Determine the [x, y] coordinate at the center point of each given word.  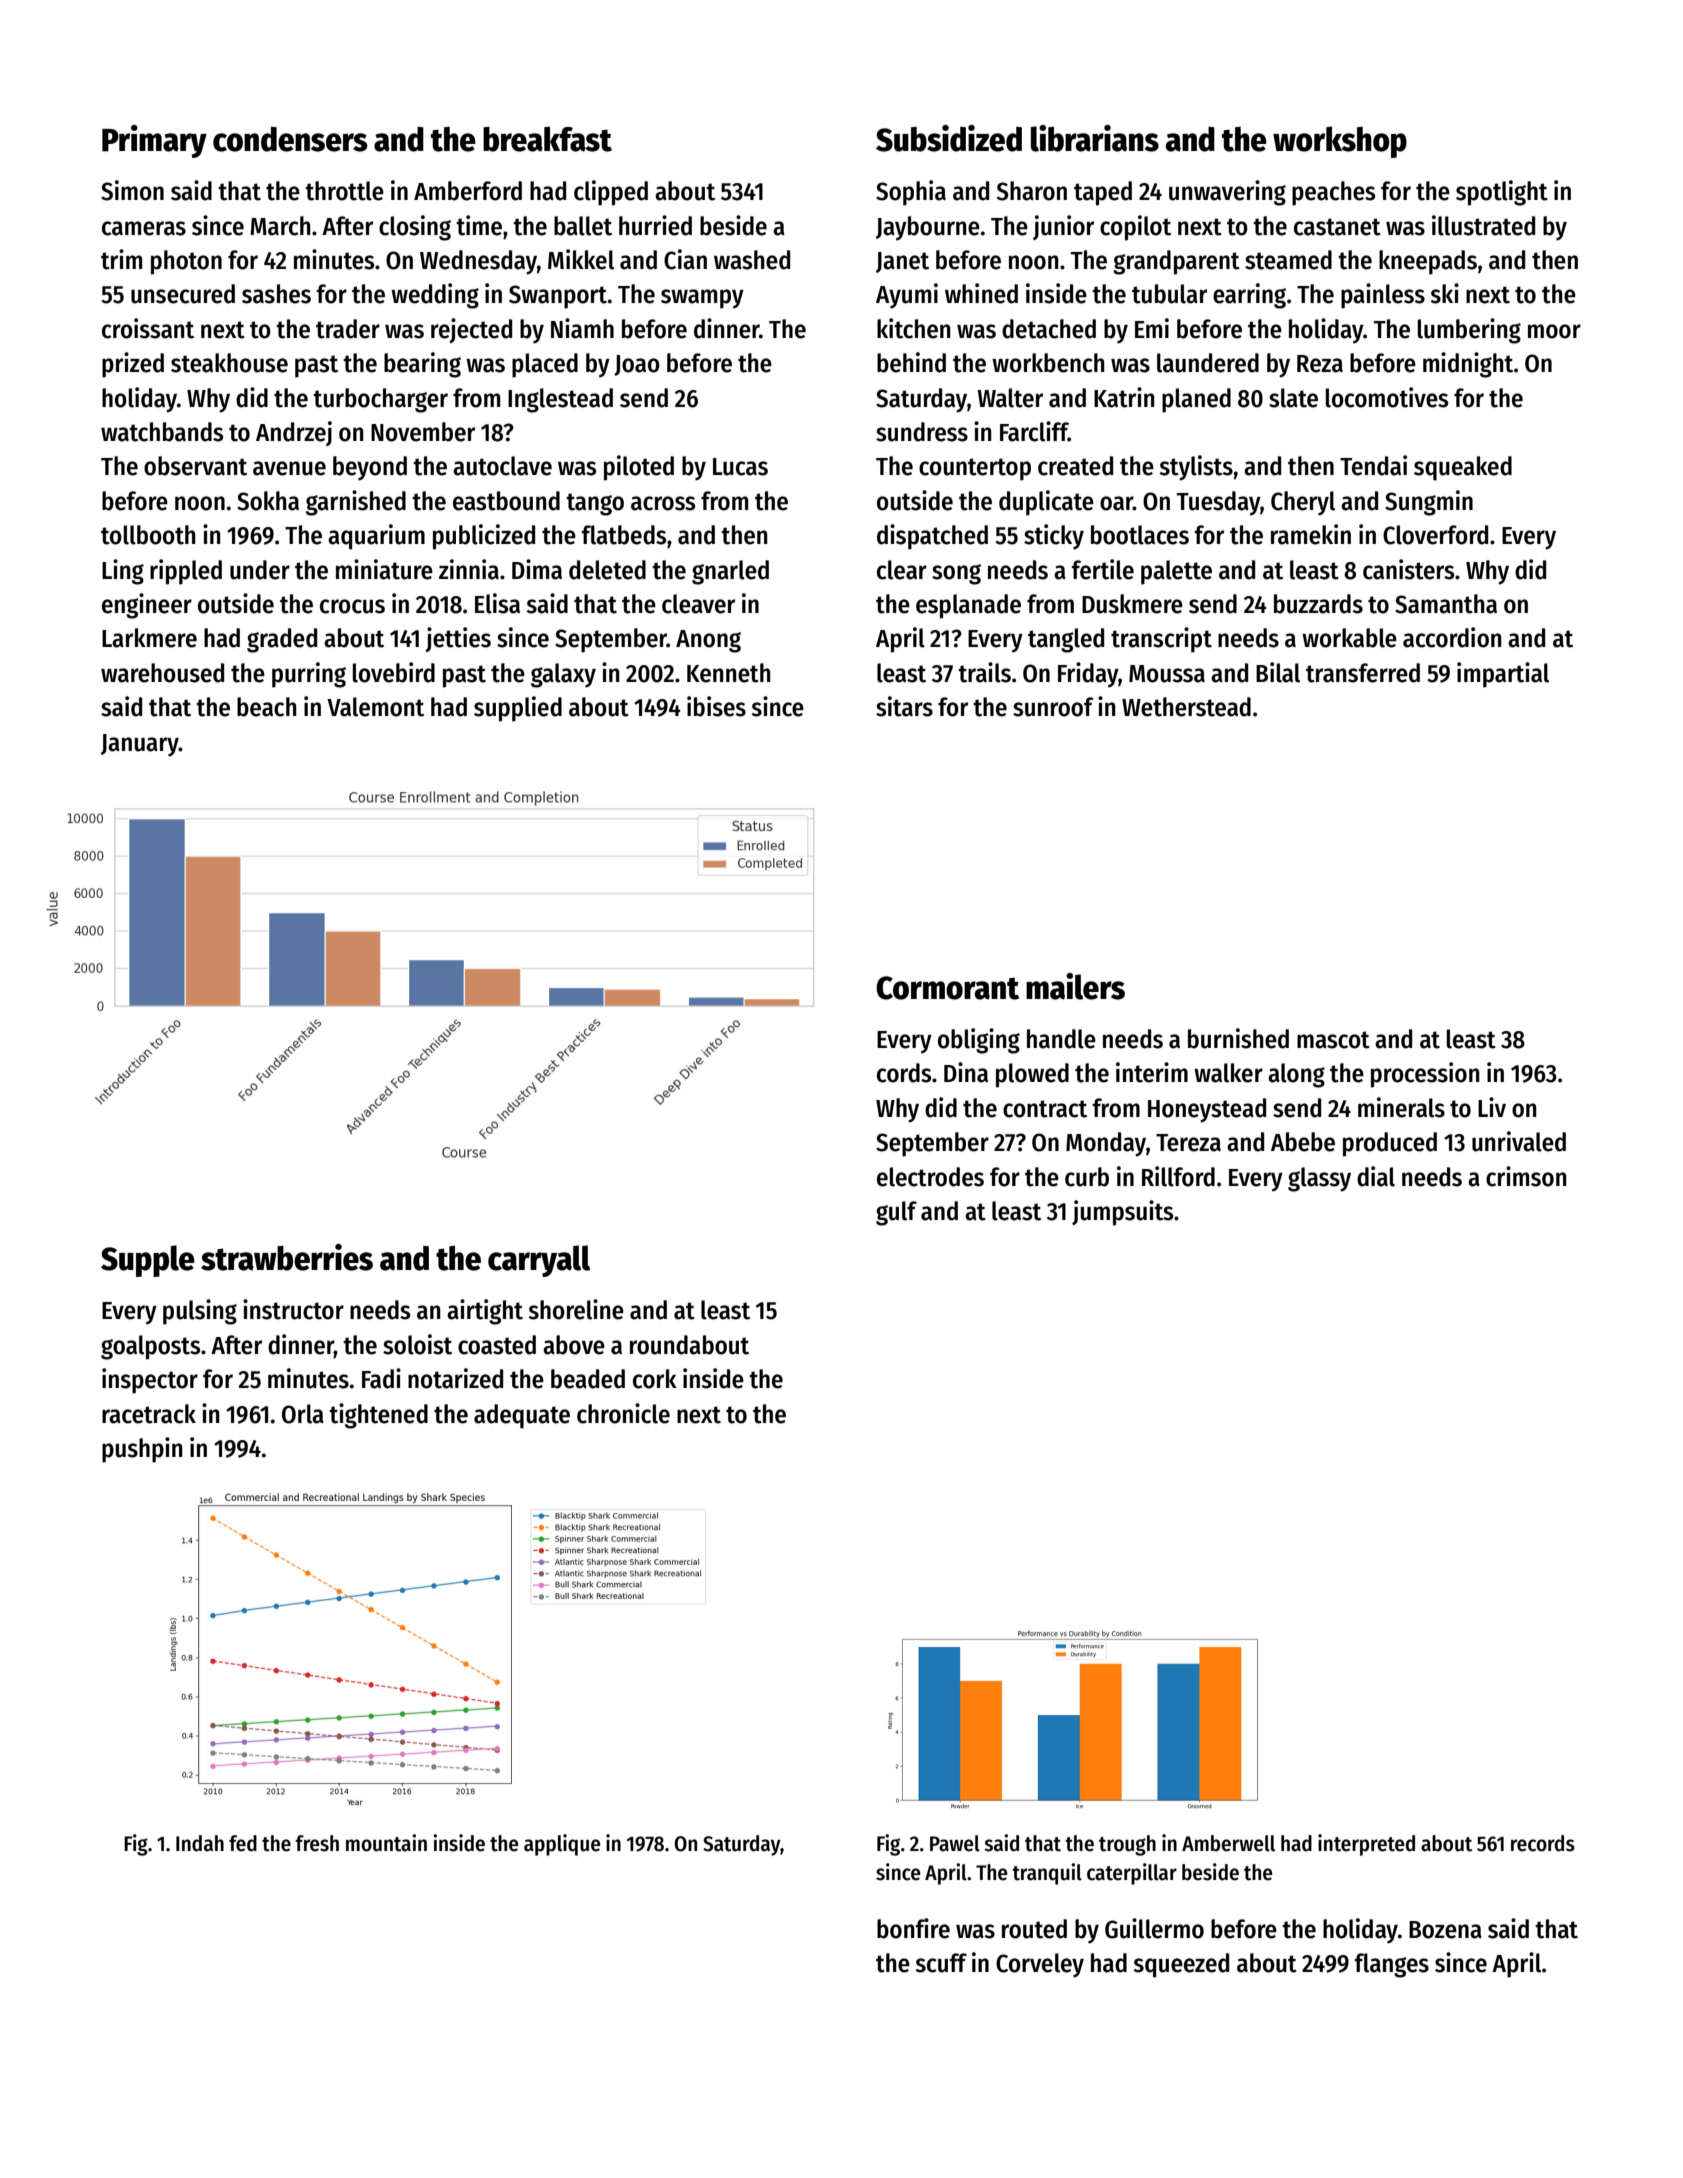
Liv [1492, 1107]
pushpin [142, 1450]
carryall [539, 1261]
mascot [1333, 1040]
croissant [148, 328]
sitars [904, 706]
